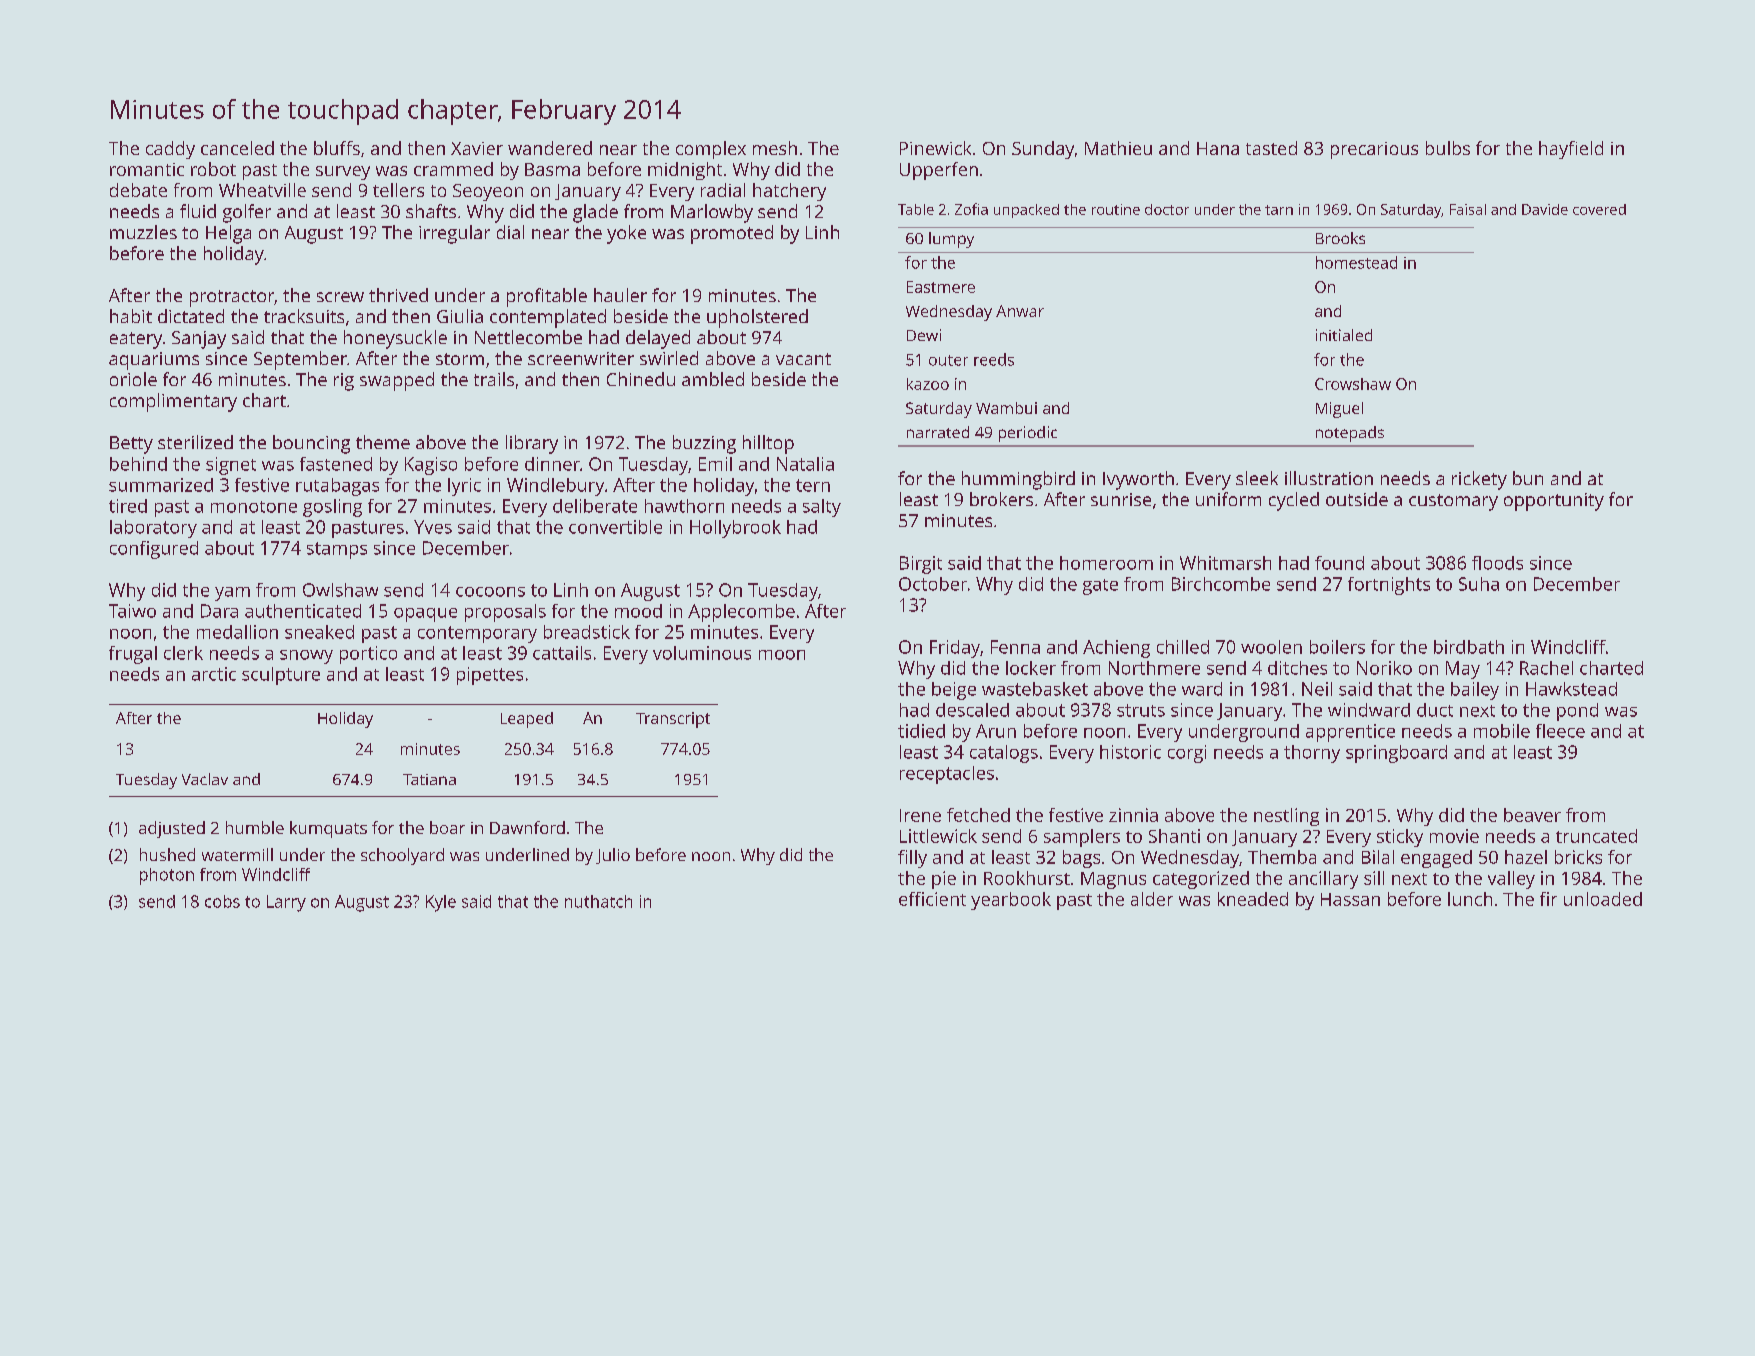 The width and height of the screenshot is (1755, 1356). Describe the element at coordinates (932, 899) in the screenshot. I see `efficient` at that location.
